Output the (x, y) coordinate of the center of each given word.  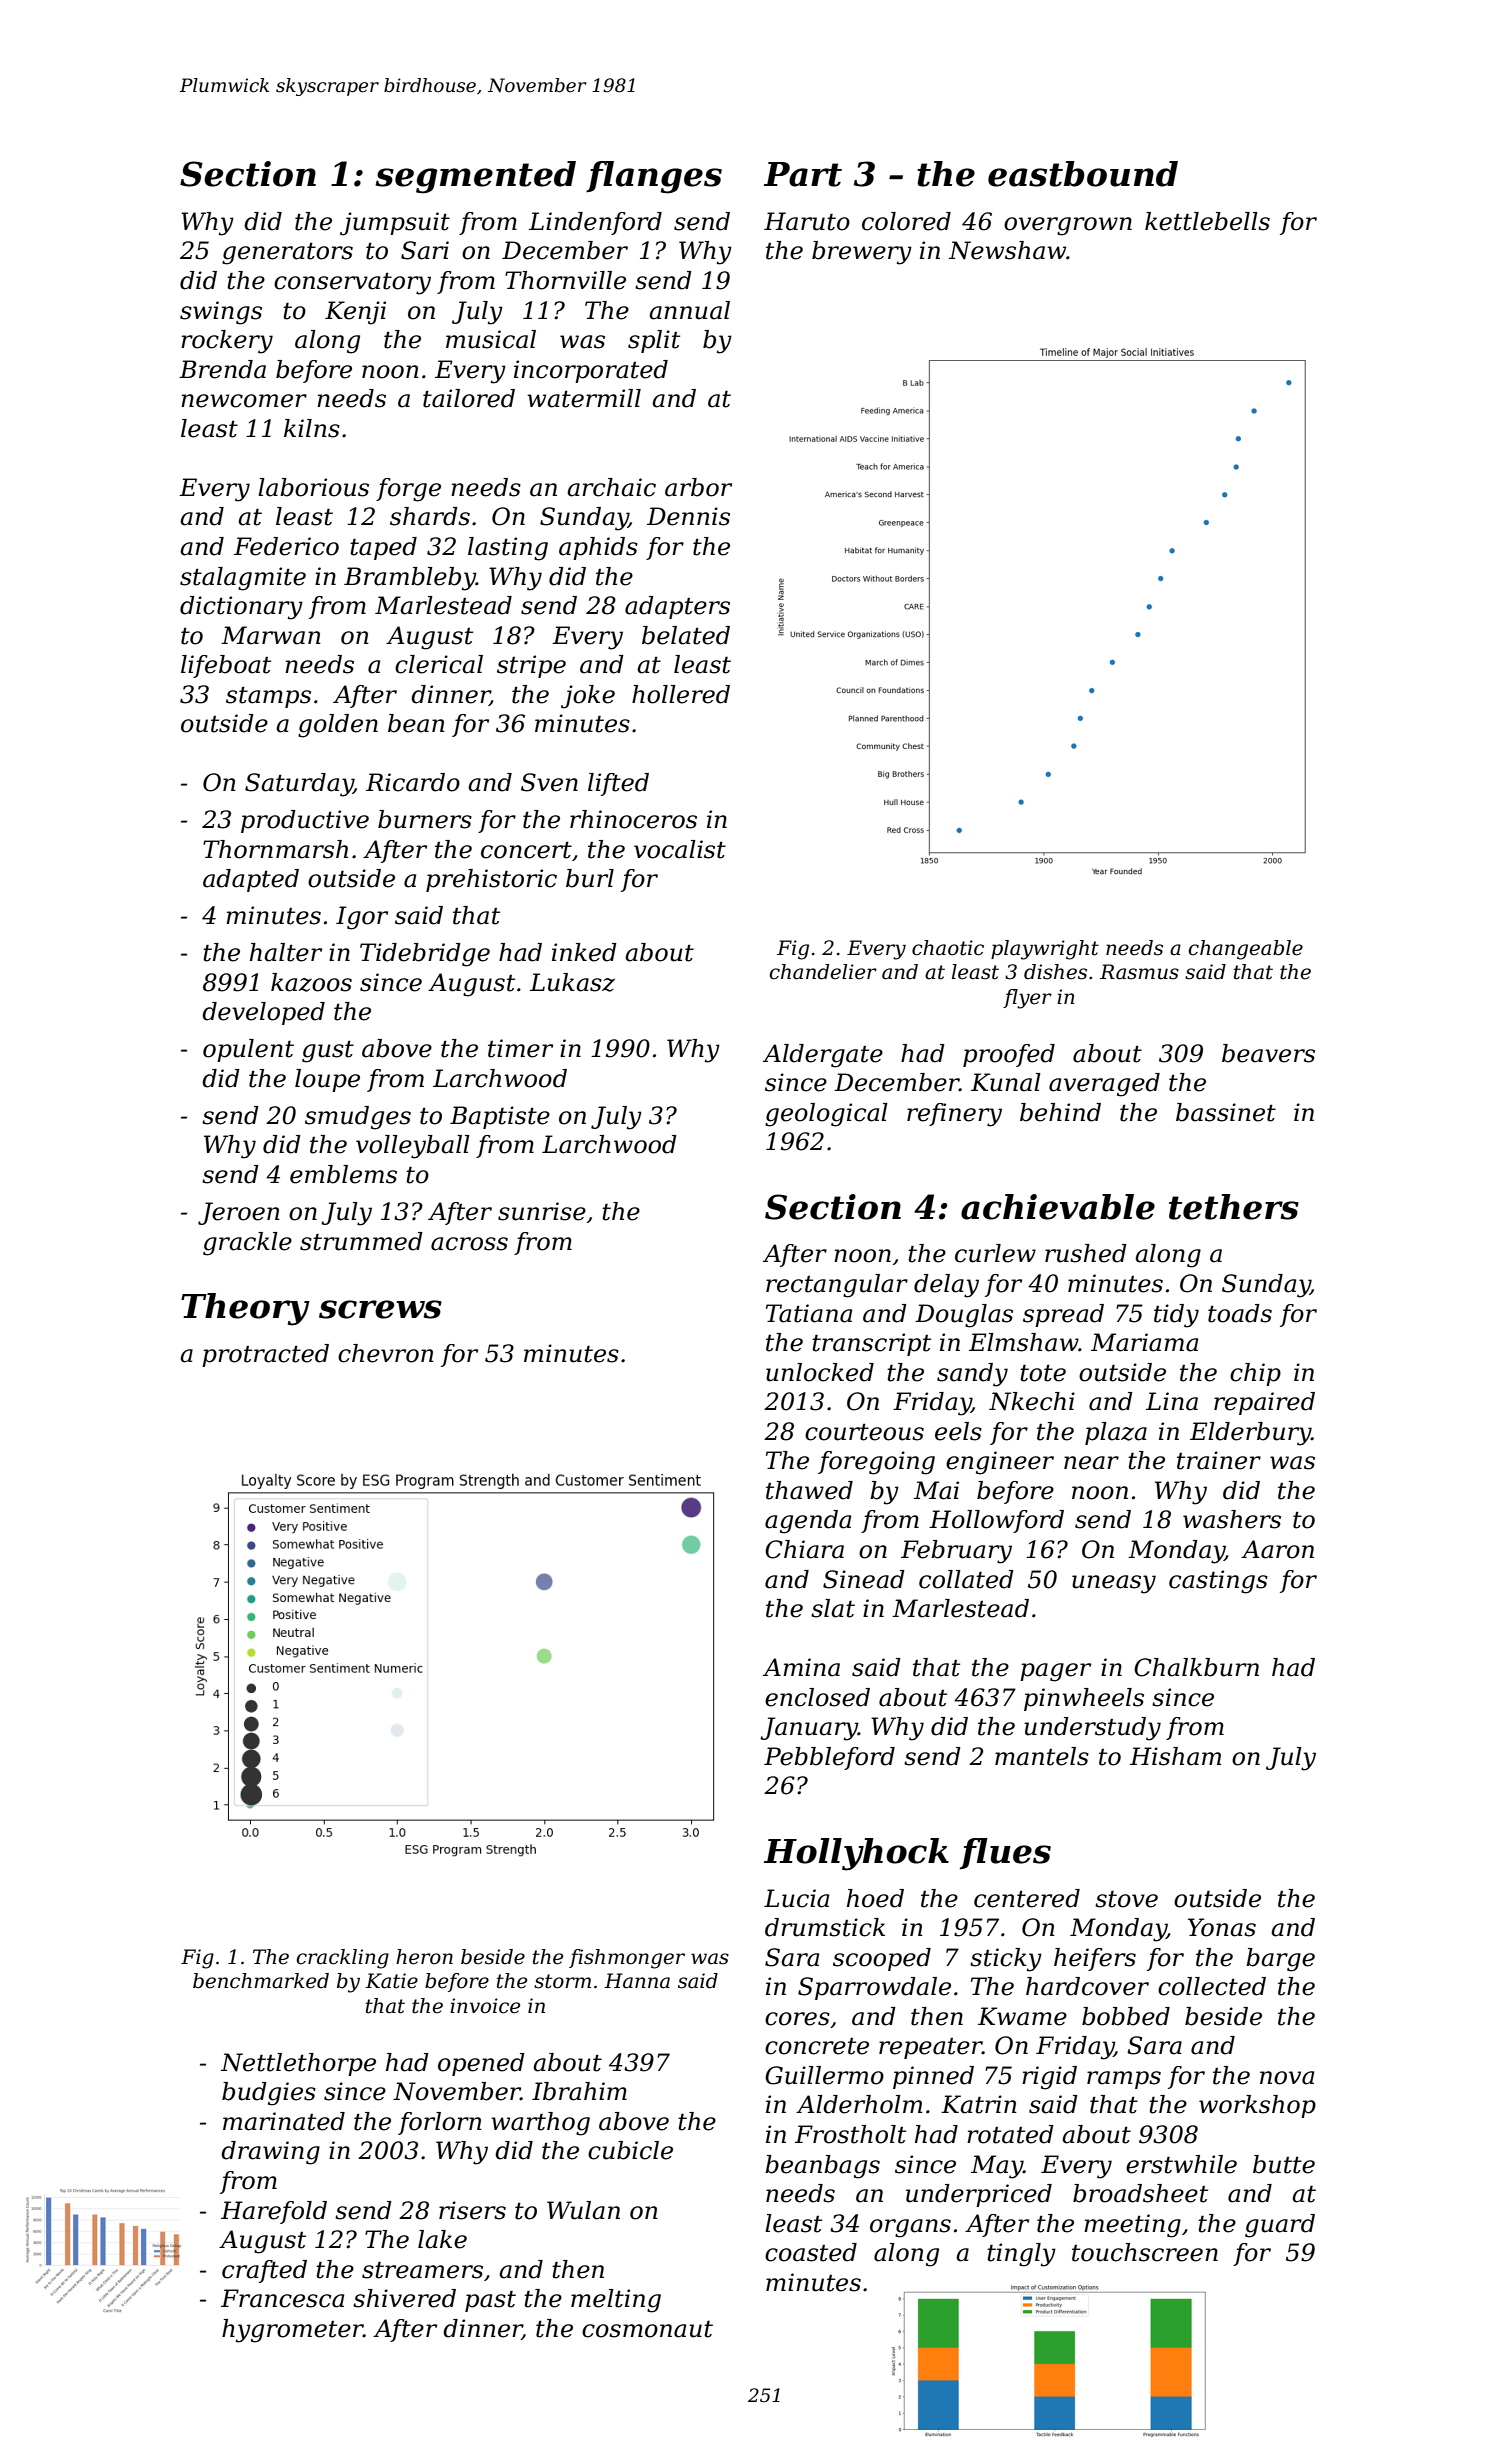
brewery (862, 253)
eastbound (1083, 174)
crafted (264, 2271)
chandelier (823, 972)
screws (380, 1309)
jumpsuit (395, 224)
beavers (1268, 1053)
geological (826, 1115)
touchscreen (1145, 2252)
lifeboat (226, 666)
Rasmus (1139, 972)
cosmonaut (647, 2329)
